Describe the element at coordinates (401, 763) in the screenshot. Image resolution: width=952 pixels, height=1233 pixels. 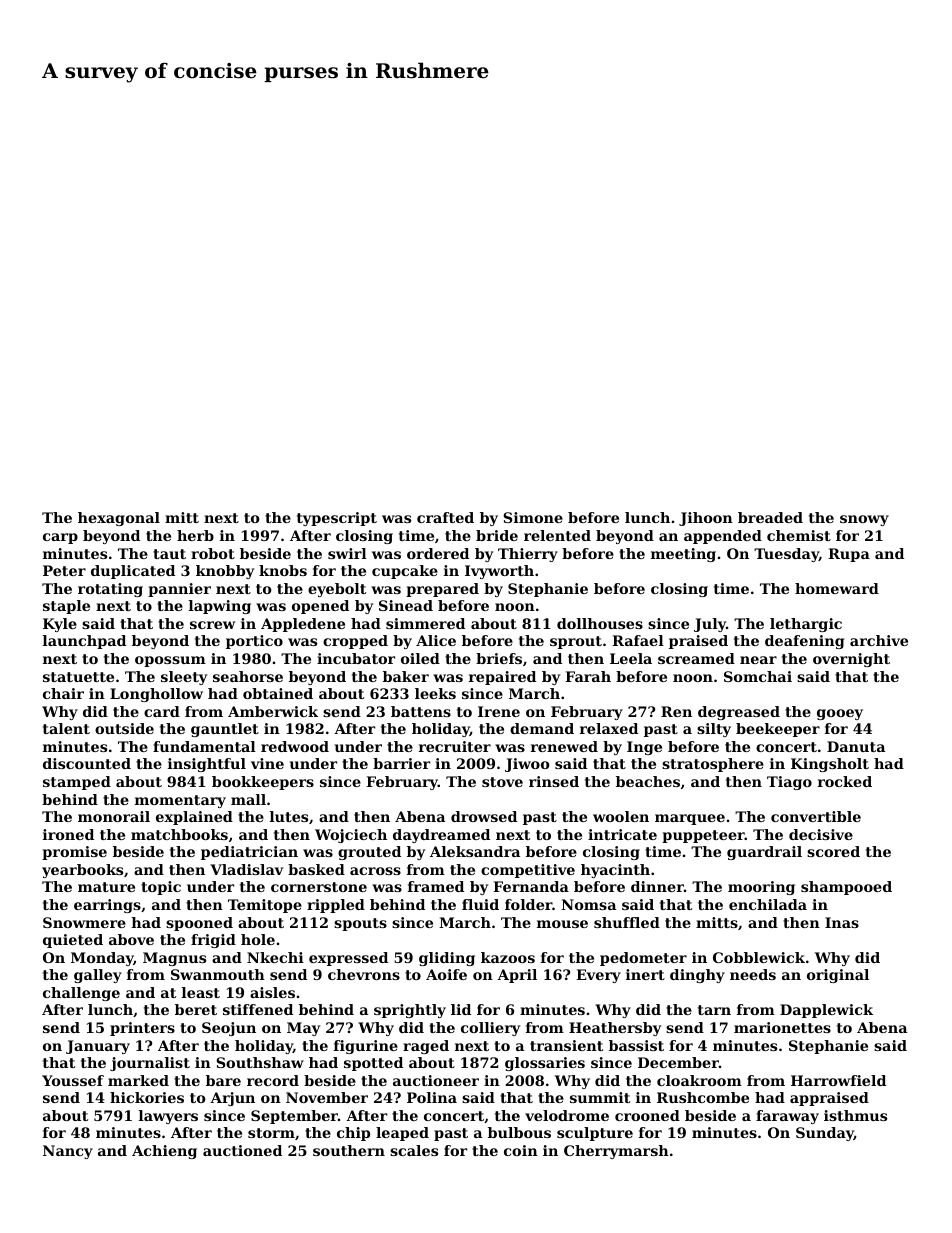
I see `barrier` at that location.
